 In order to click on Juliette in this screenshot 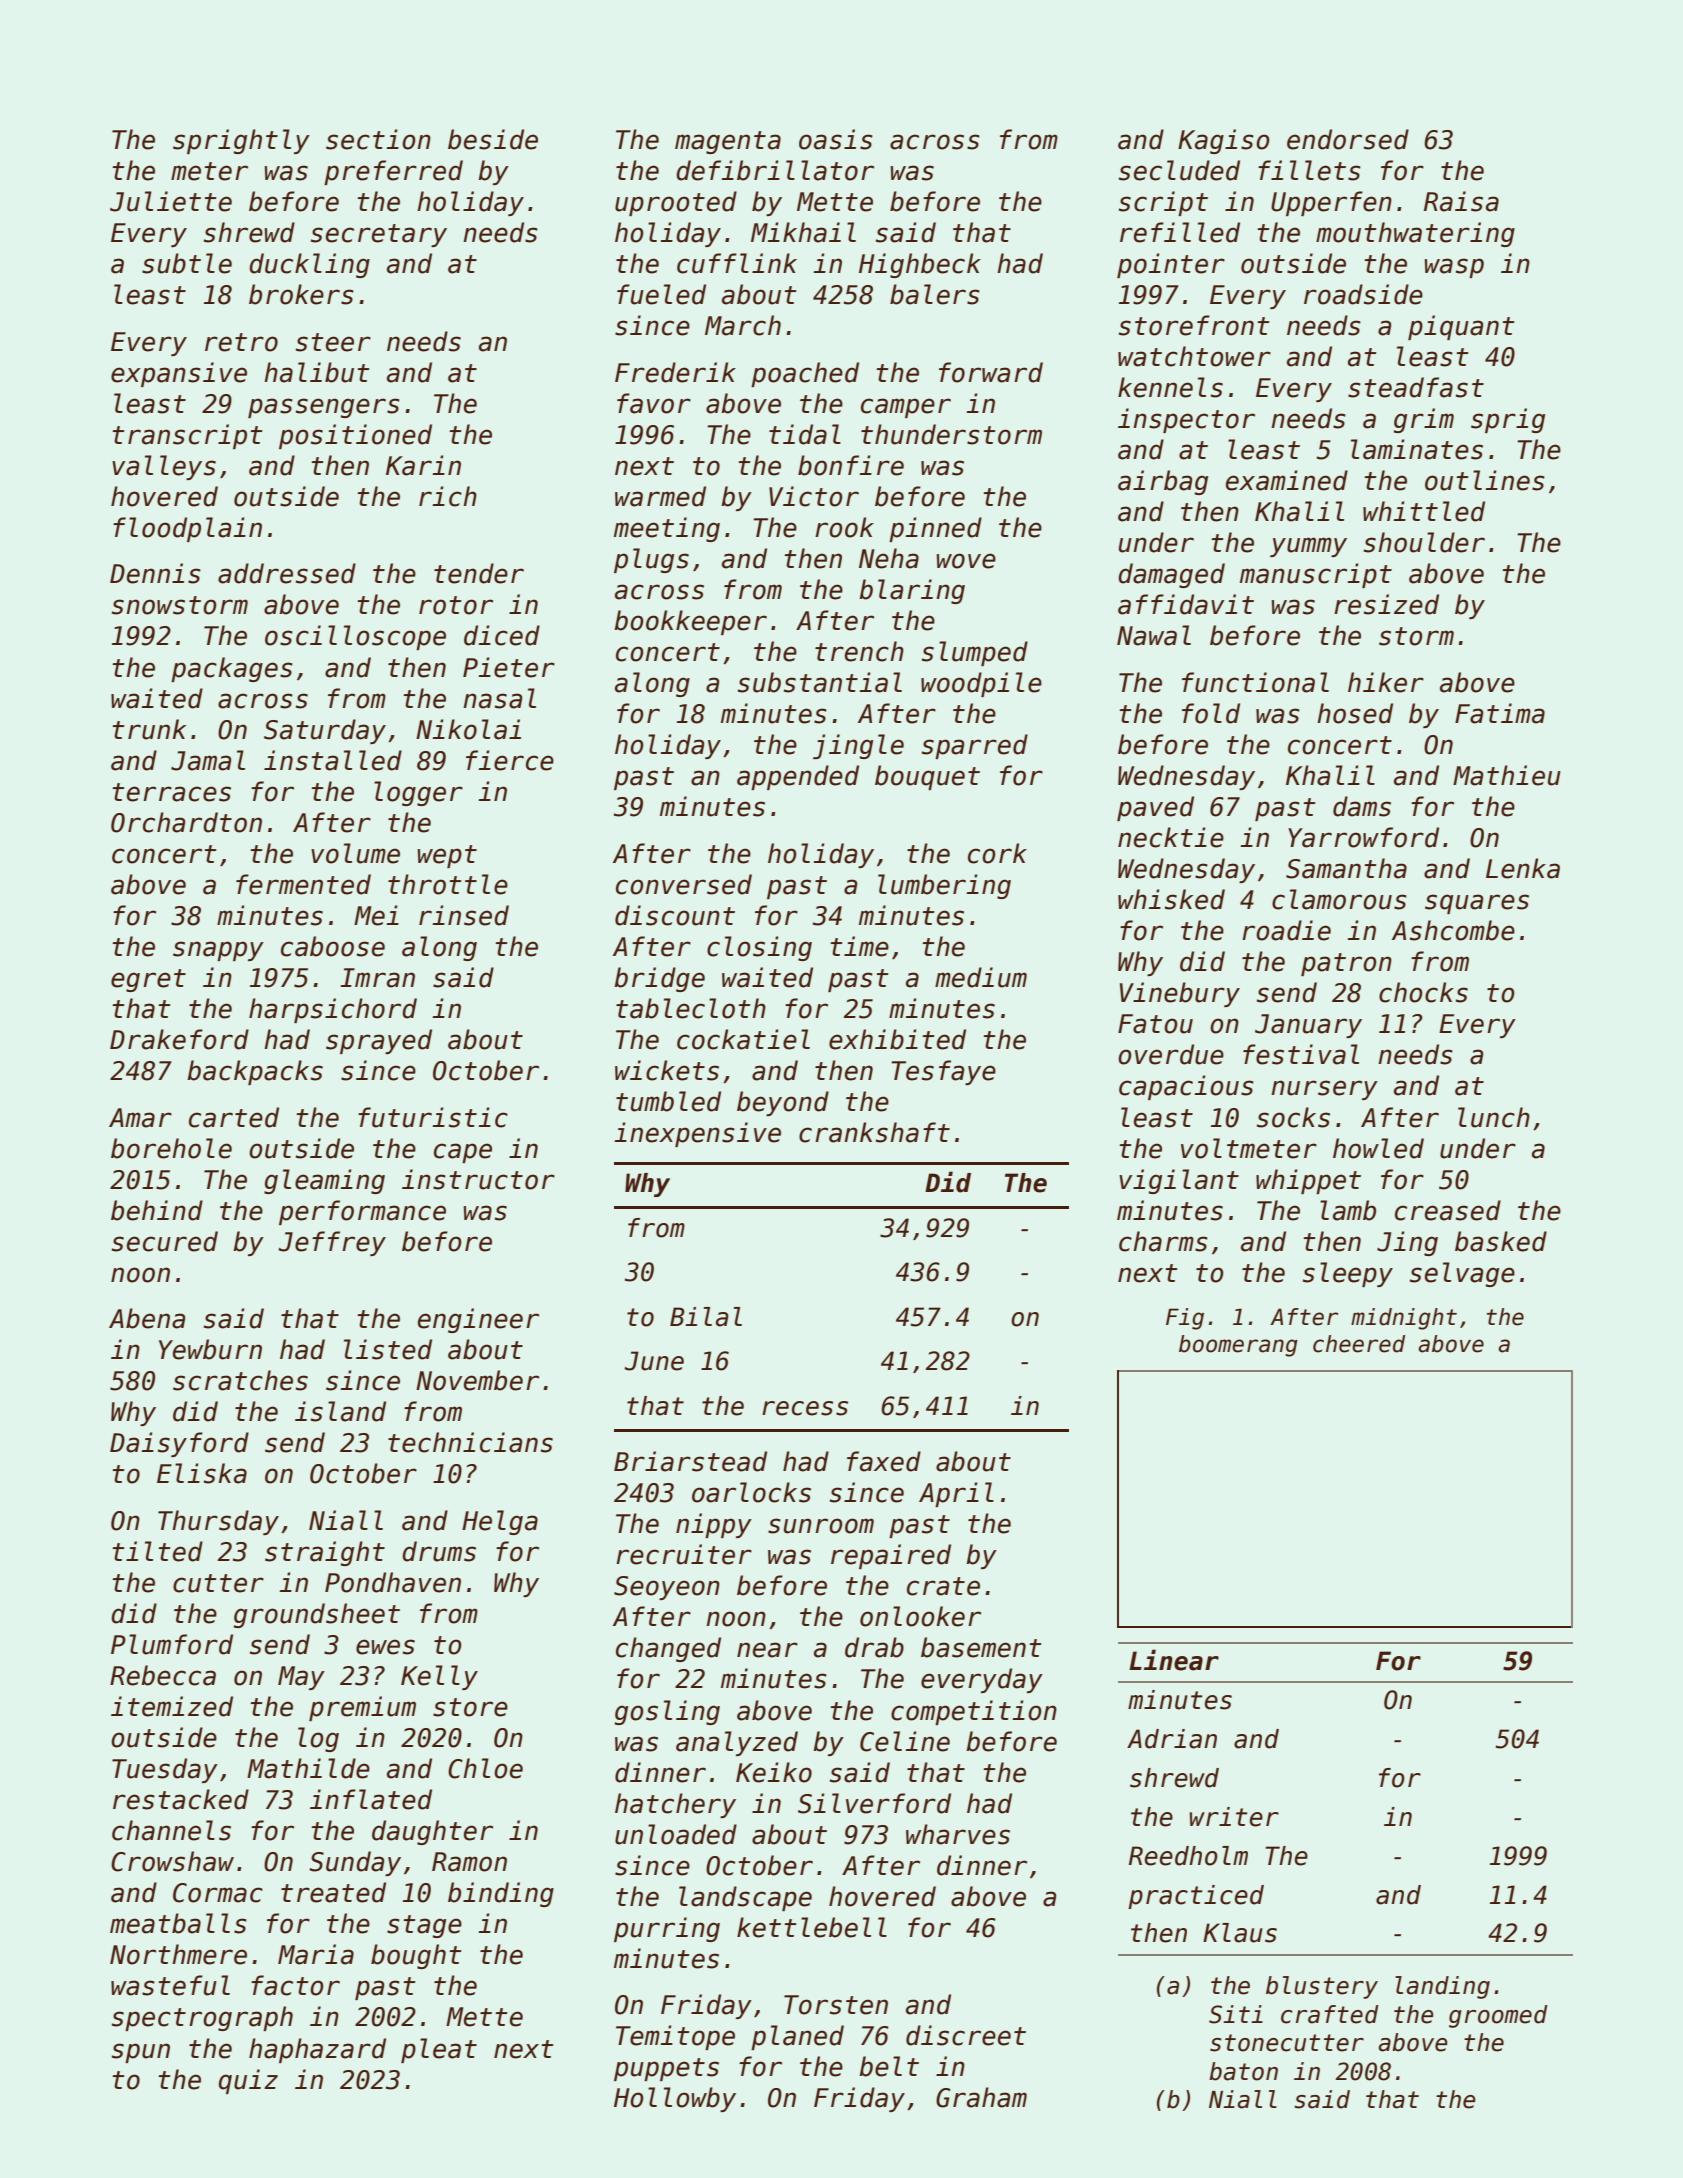, I will do `click(171, 201)`.
